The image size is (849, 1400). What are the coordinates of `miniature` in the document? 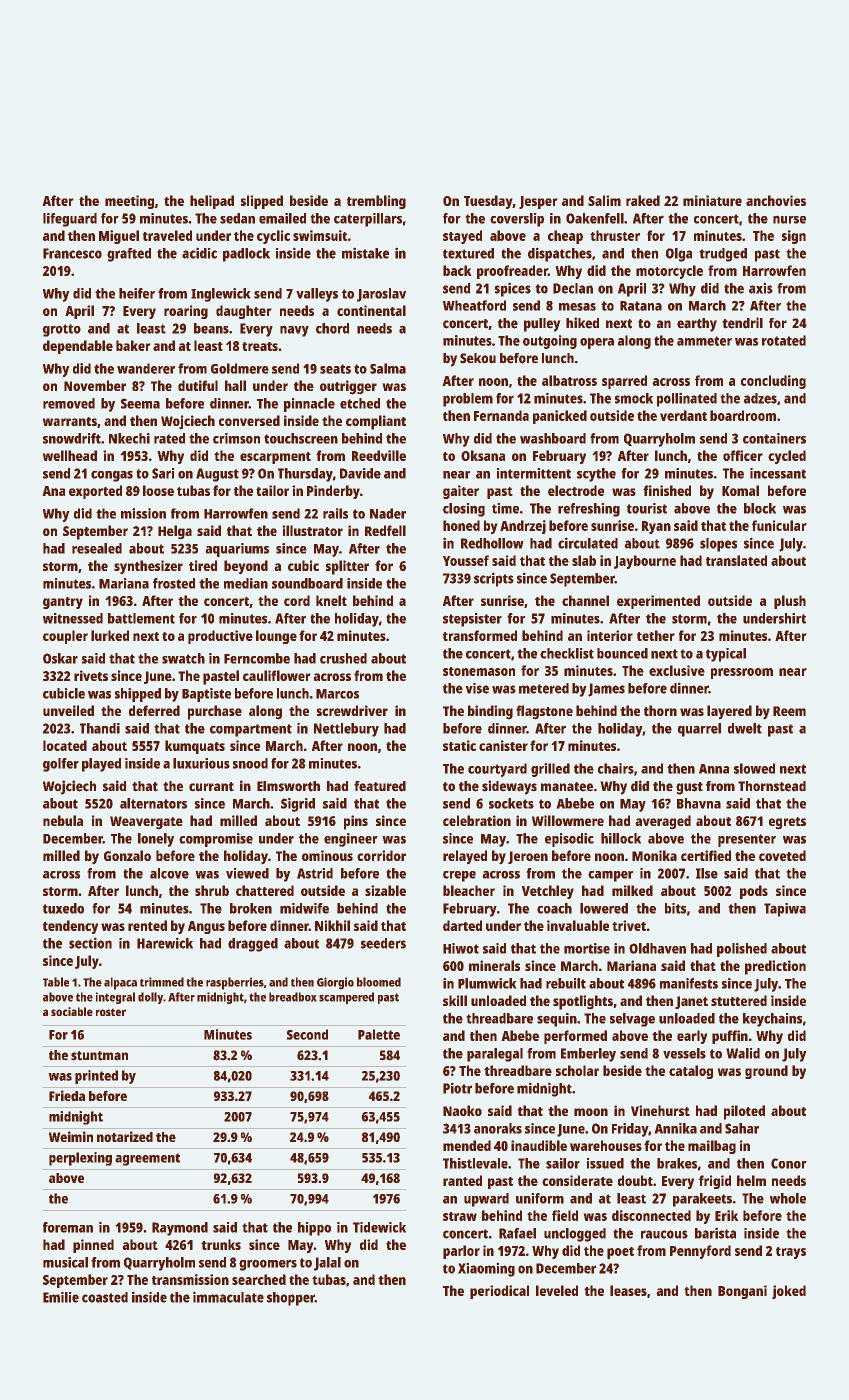 It's located at (712, 200).
